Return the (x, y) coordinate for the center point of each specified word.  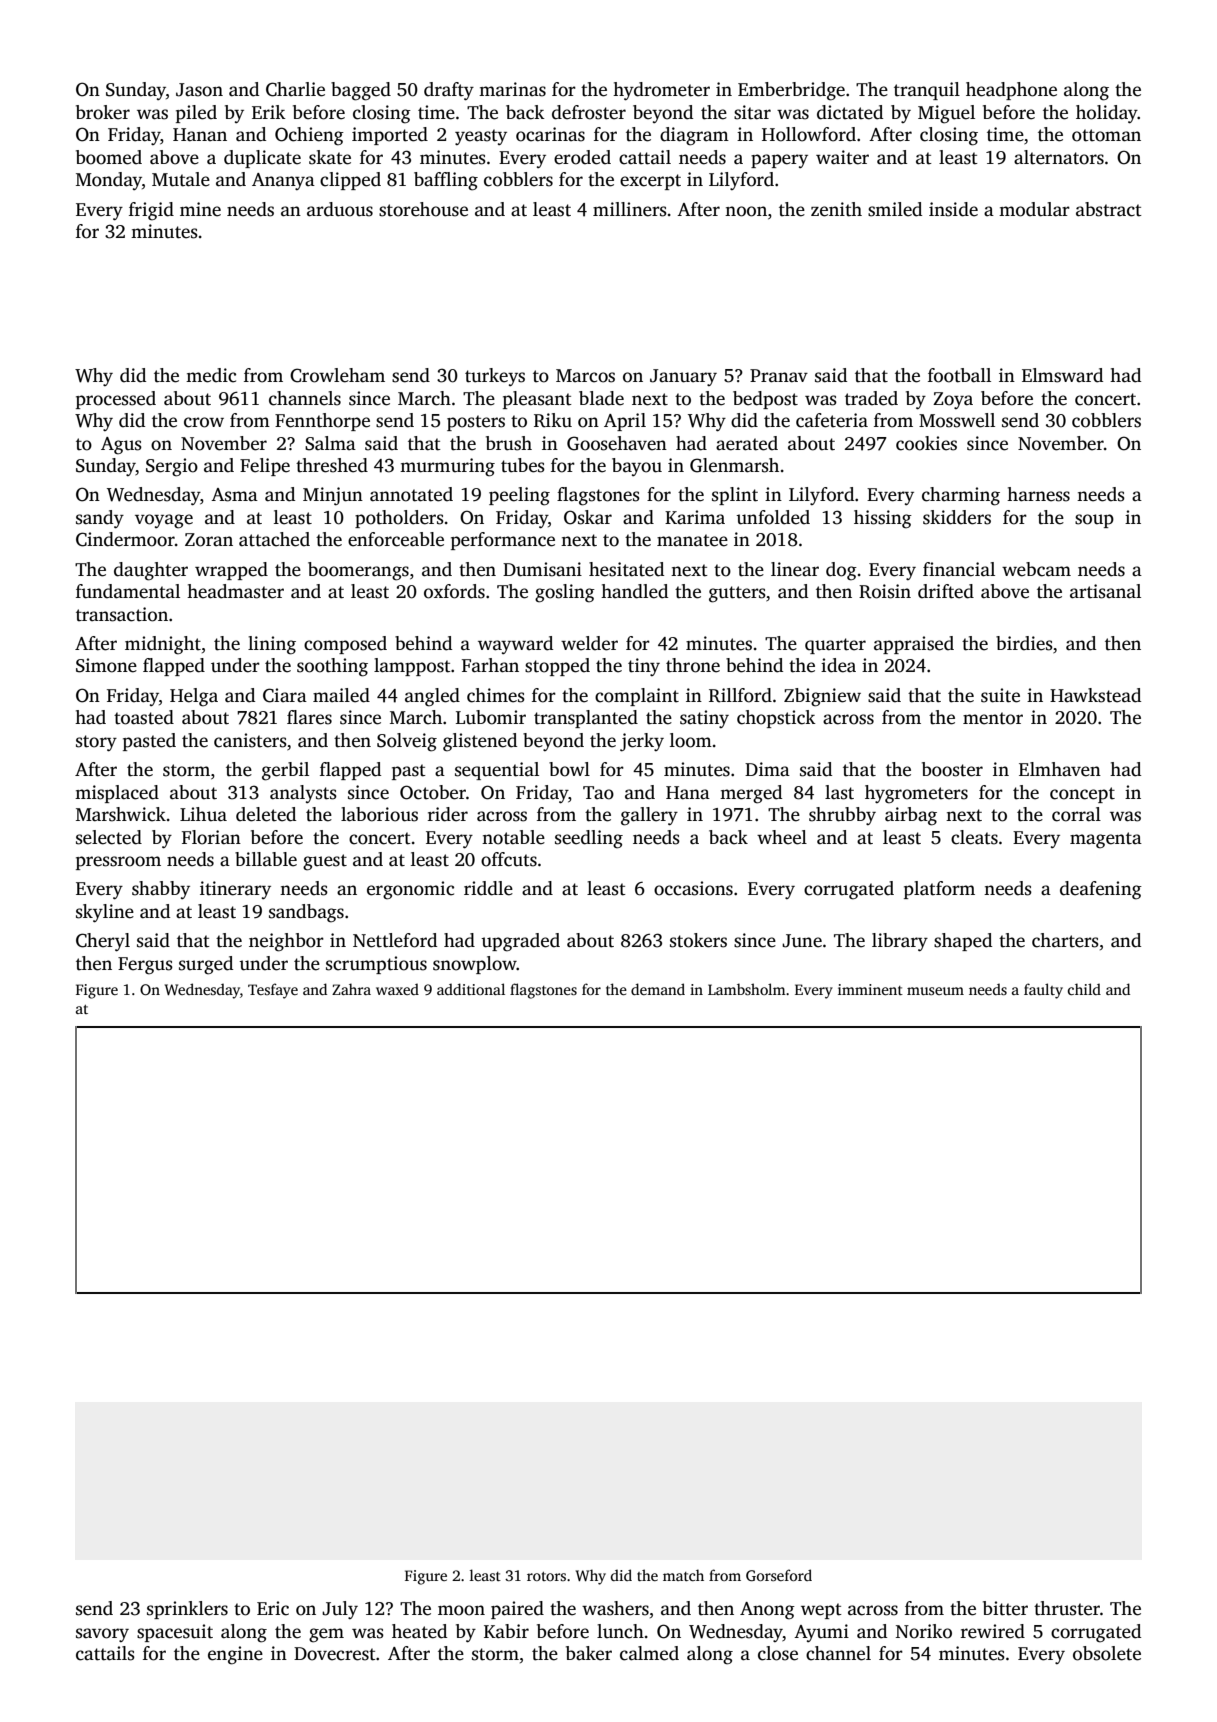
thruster (1067, 1608)
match (683, 1575)
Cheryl (103, 942)
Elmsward (1062, 375)
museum (935, 991)
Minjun (333, 496)
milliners (630, 209)
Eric (273, 1608)
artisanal (1105, 591)
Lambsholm (747, 989)
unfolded (773, 517)
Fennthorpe (322, 422)
